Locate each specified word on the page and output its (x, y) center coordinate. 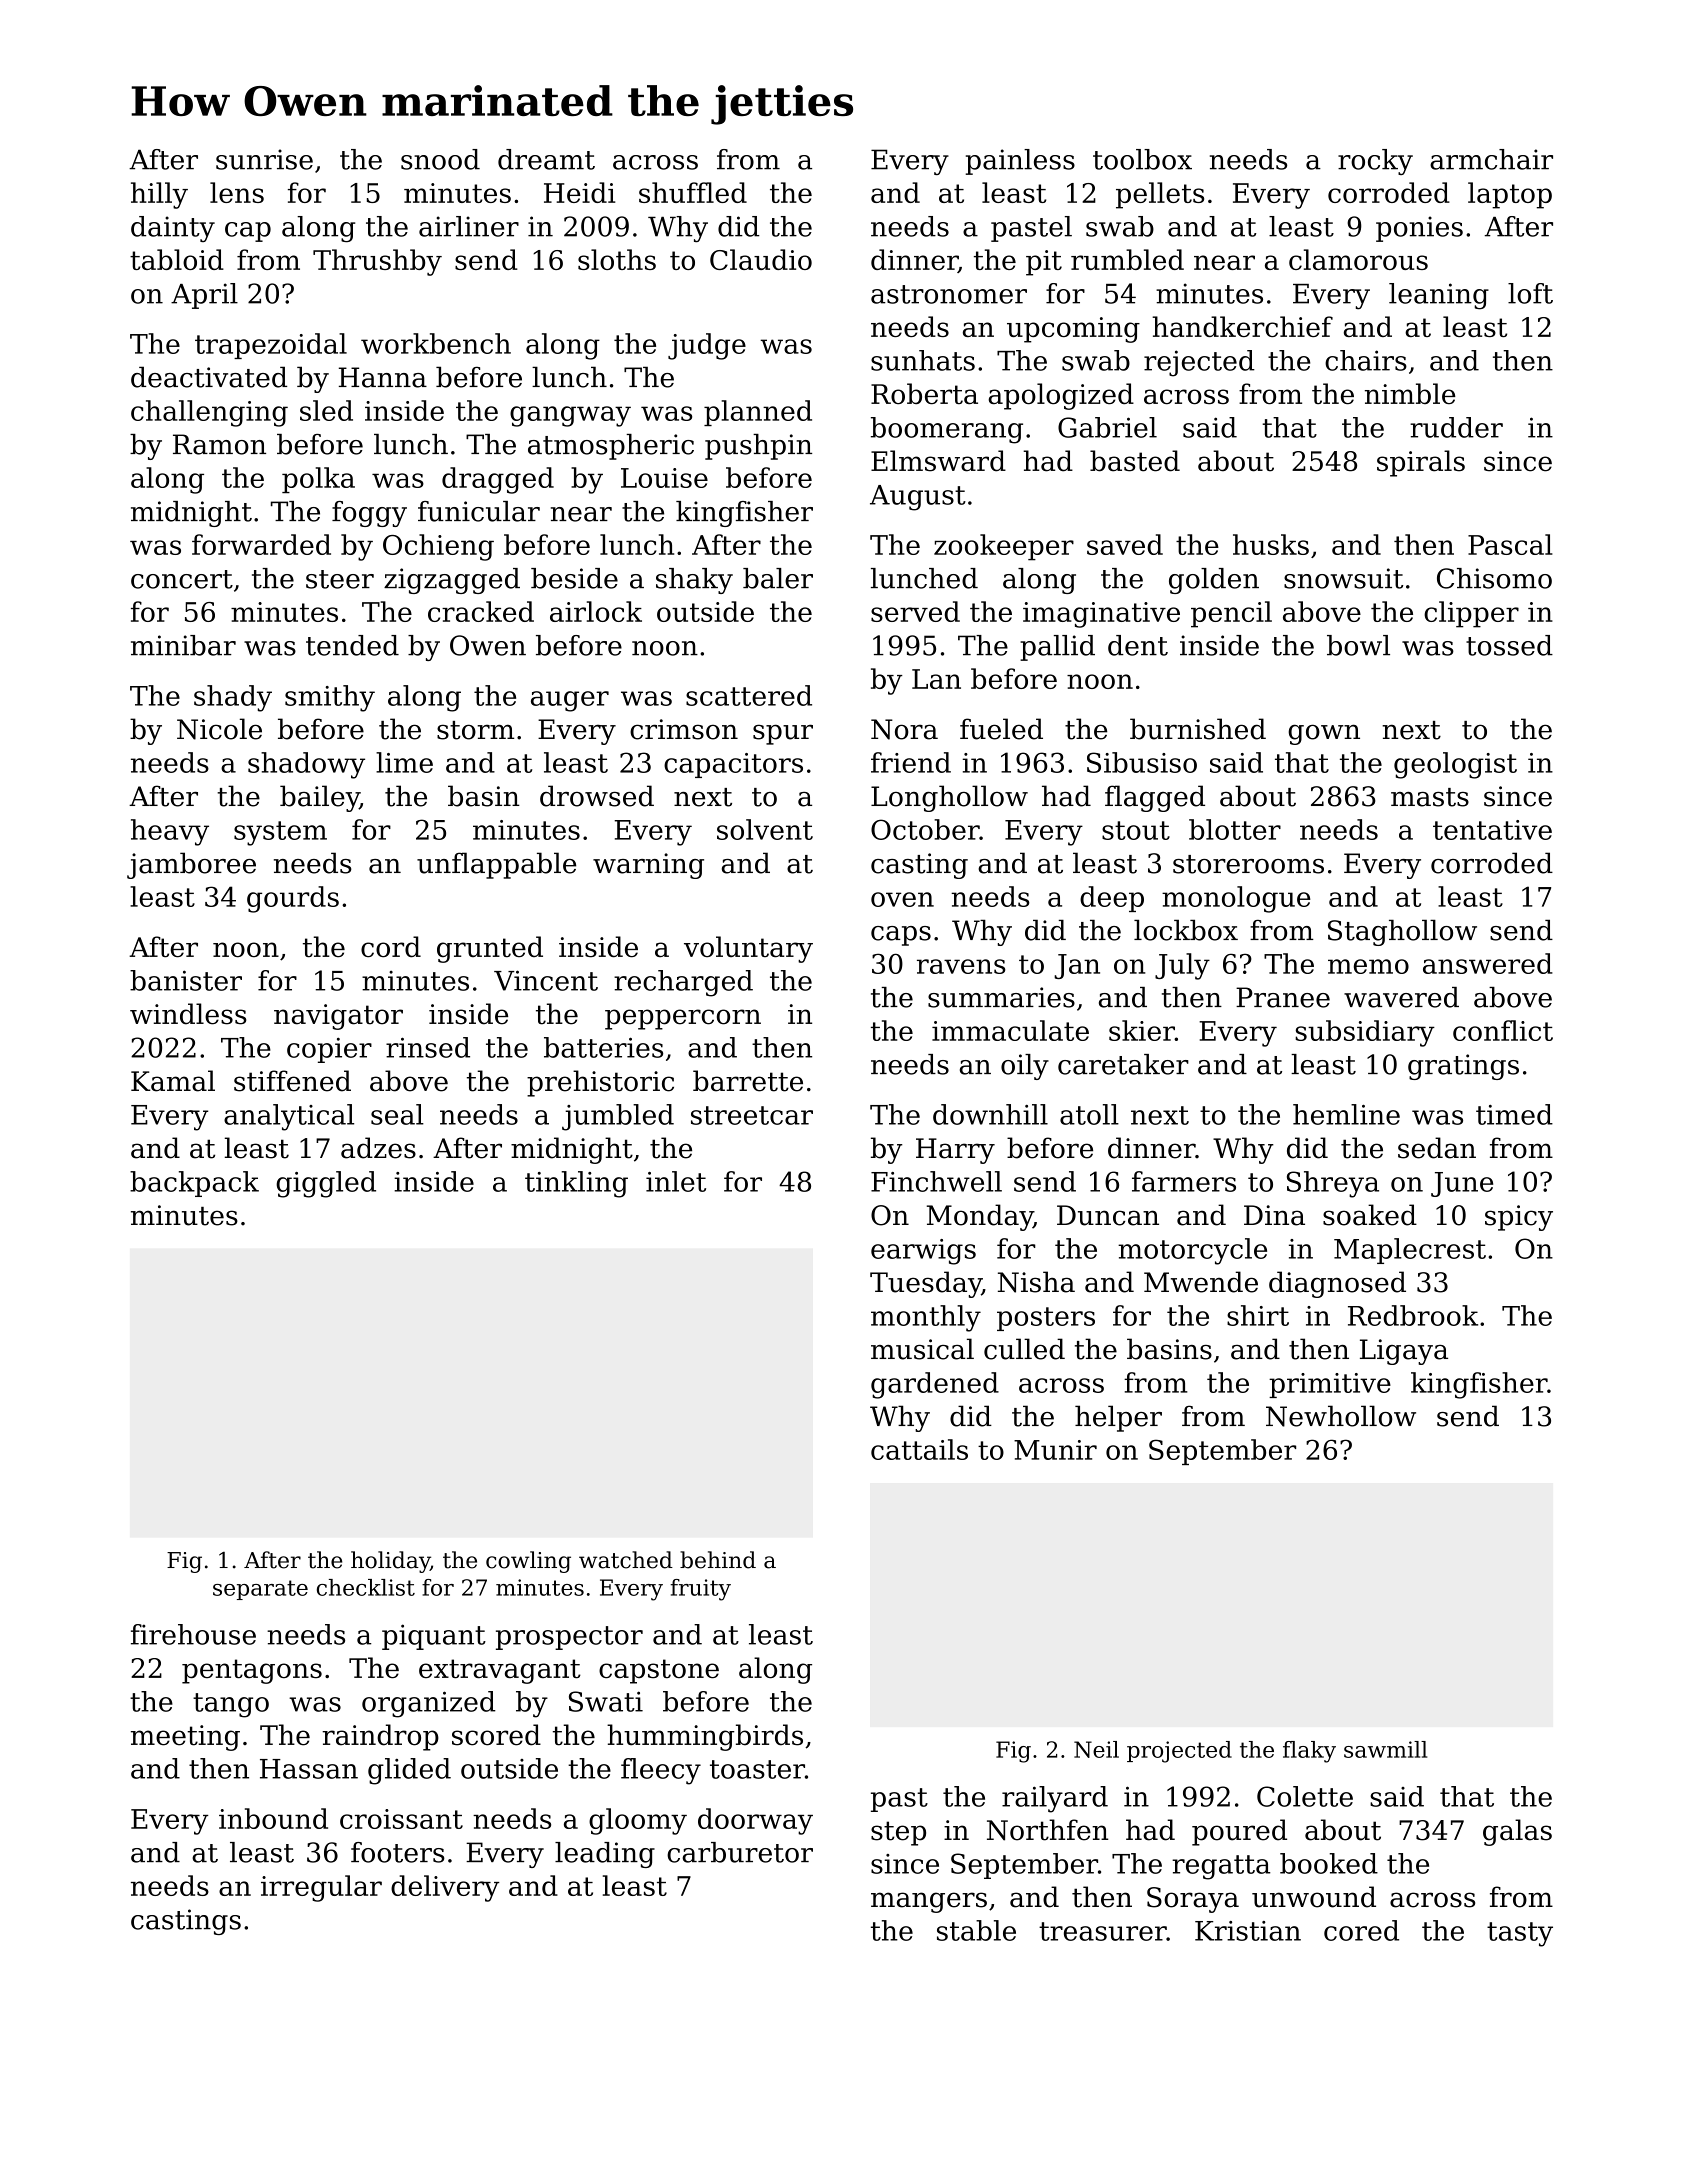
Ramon (219, 444)
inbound (273, 1818)
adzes (378, 1148)
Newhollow (1341, 1416)
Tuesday (926, 1284)
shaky (694, 581)
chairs (1366, 360)
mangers (929, 1902)
